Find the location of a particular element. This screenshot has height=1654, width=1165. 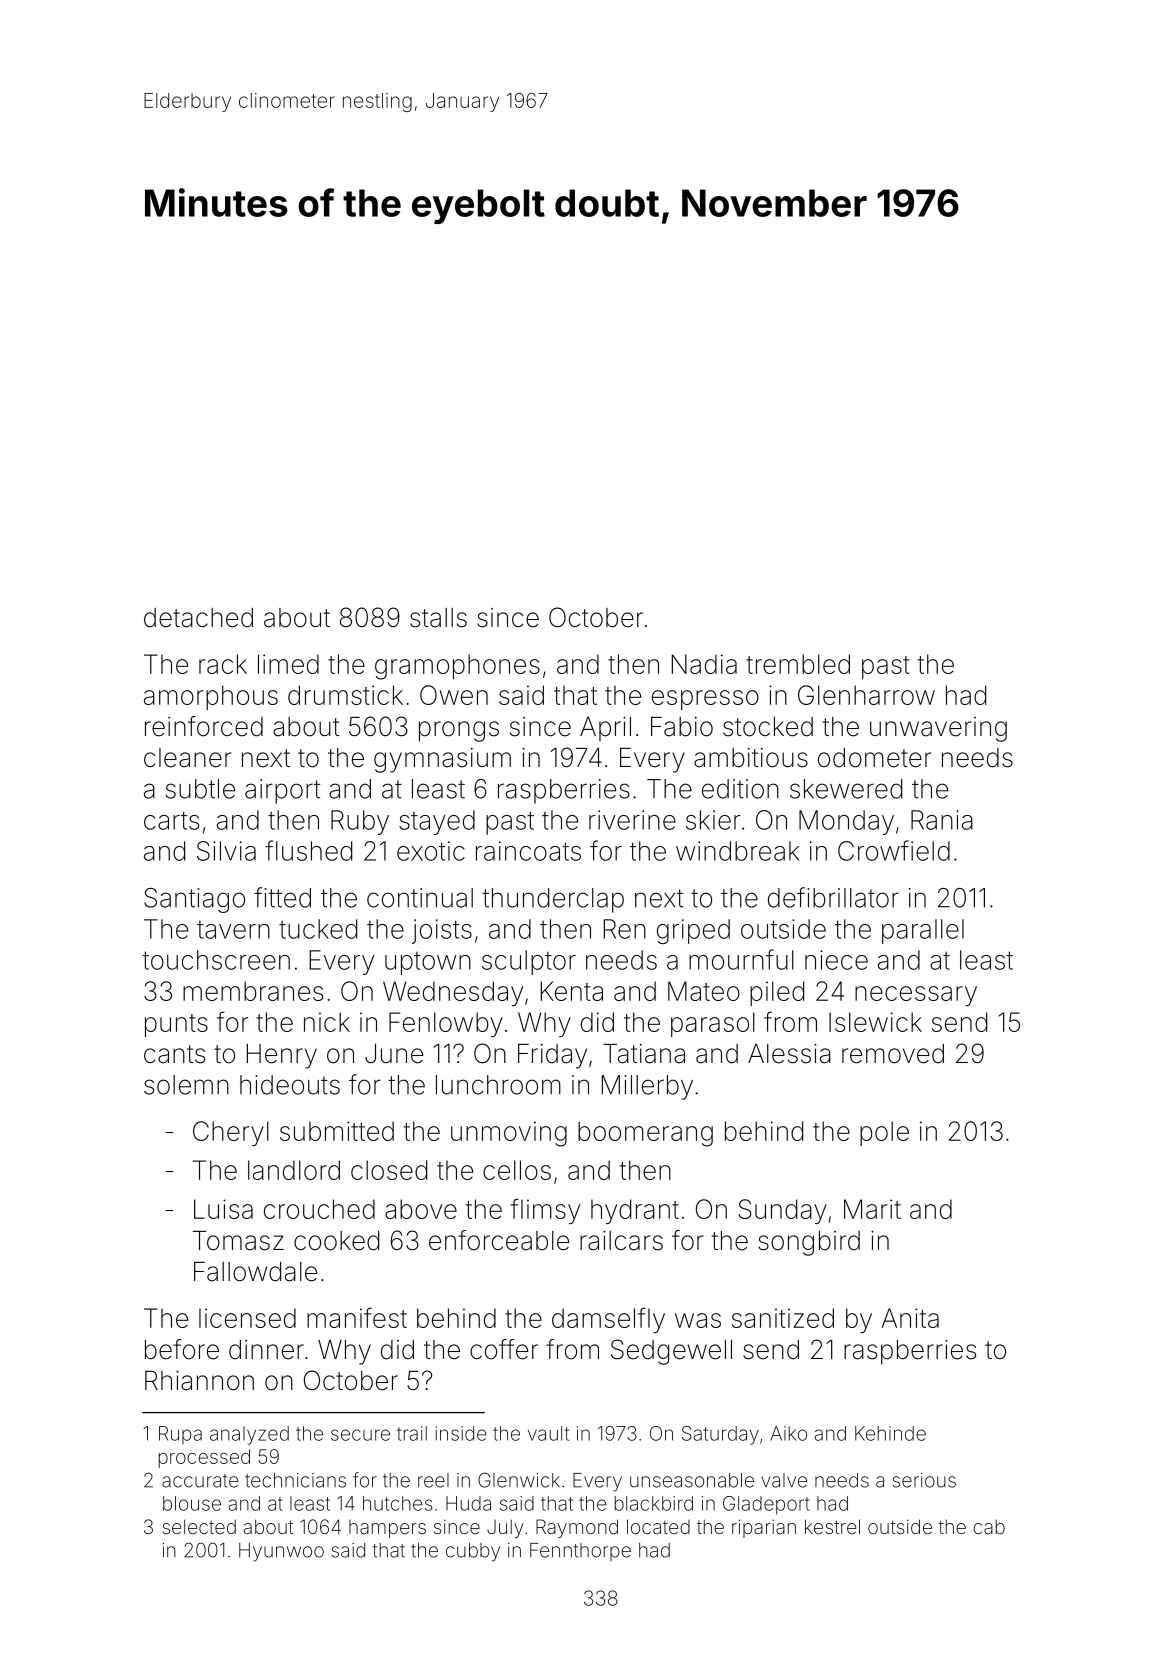

trembled is located at coordinates (798, 664).
